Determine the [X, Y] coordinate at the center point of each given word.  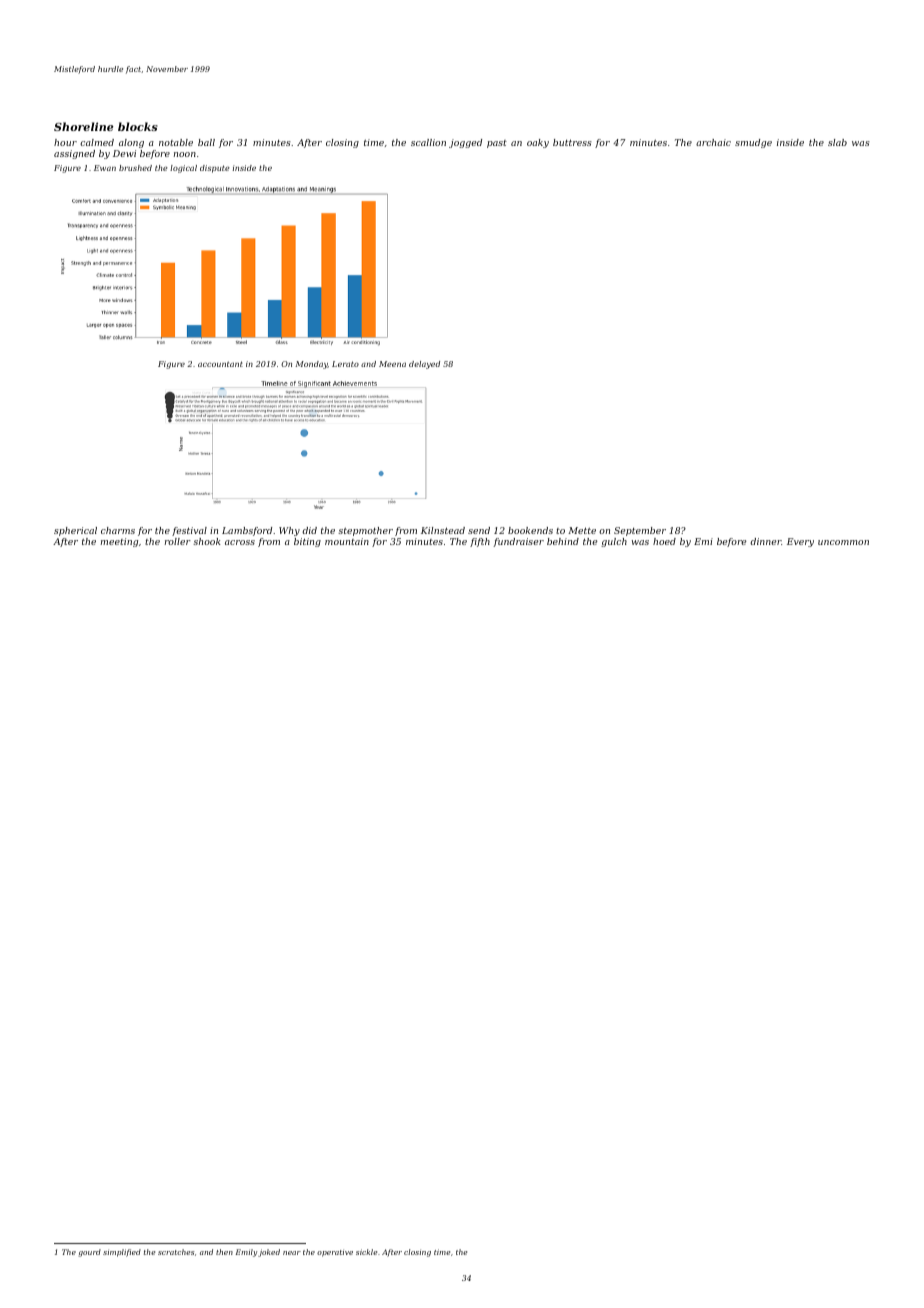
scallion [428, 142]
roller [178, 541]
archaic [713, 142]
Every [800, 542]
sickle [366, 1252]
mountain [347, 541]
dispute [215, 169]
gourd [90, 1253]
